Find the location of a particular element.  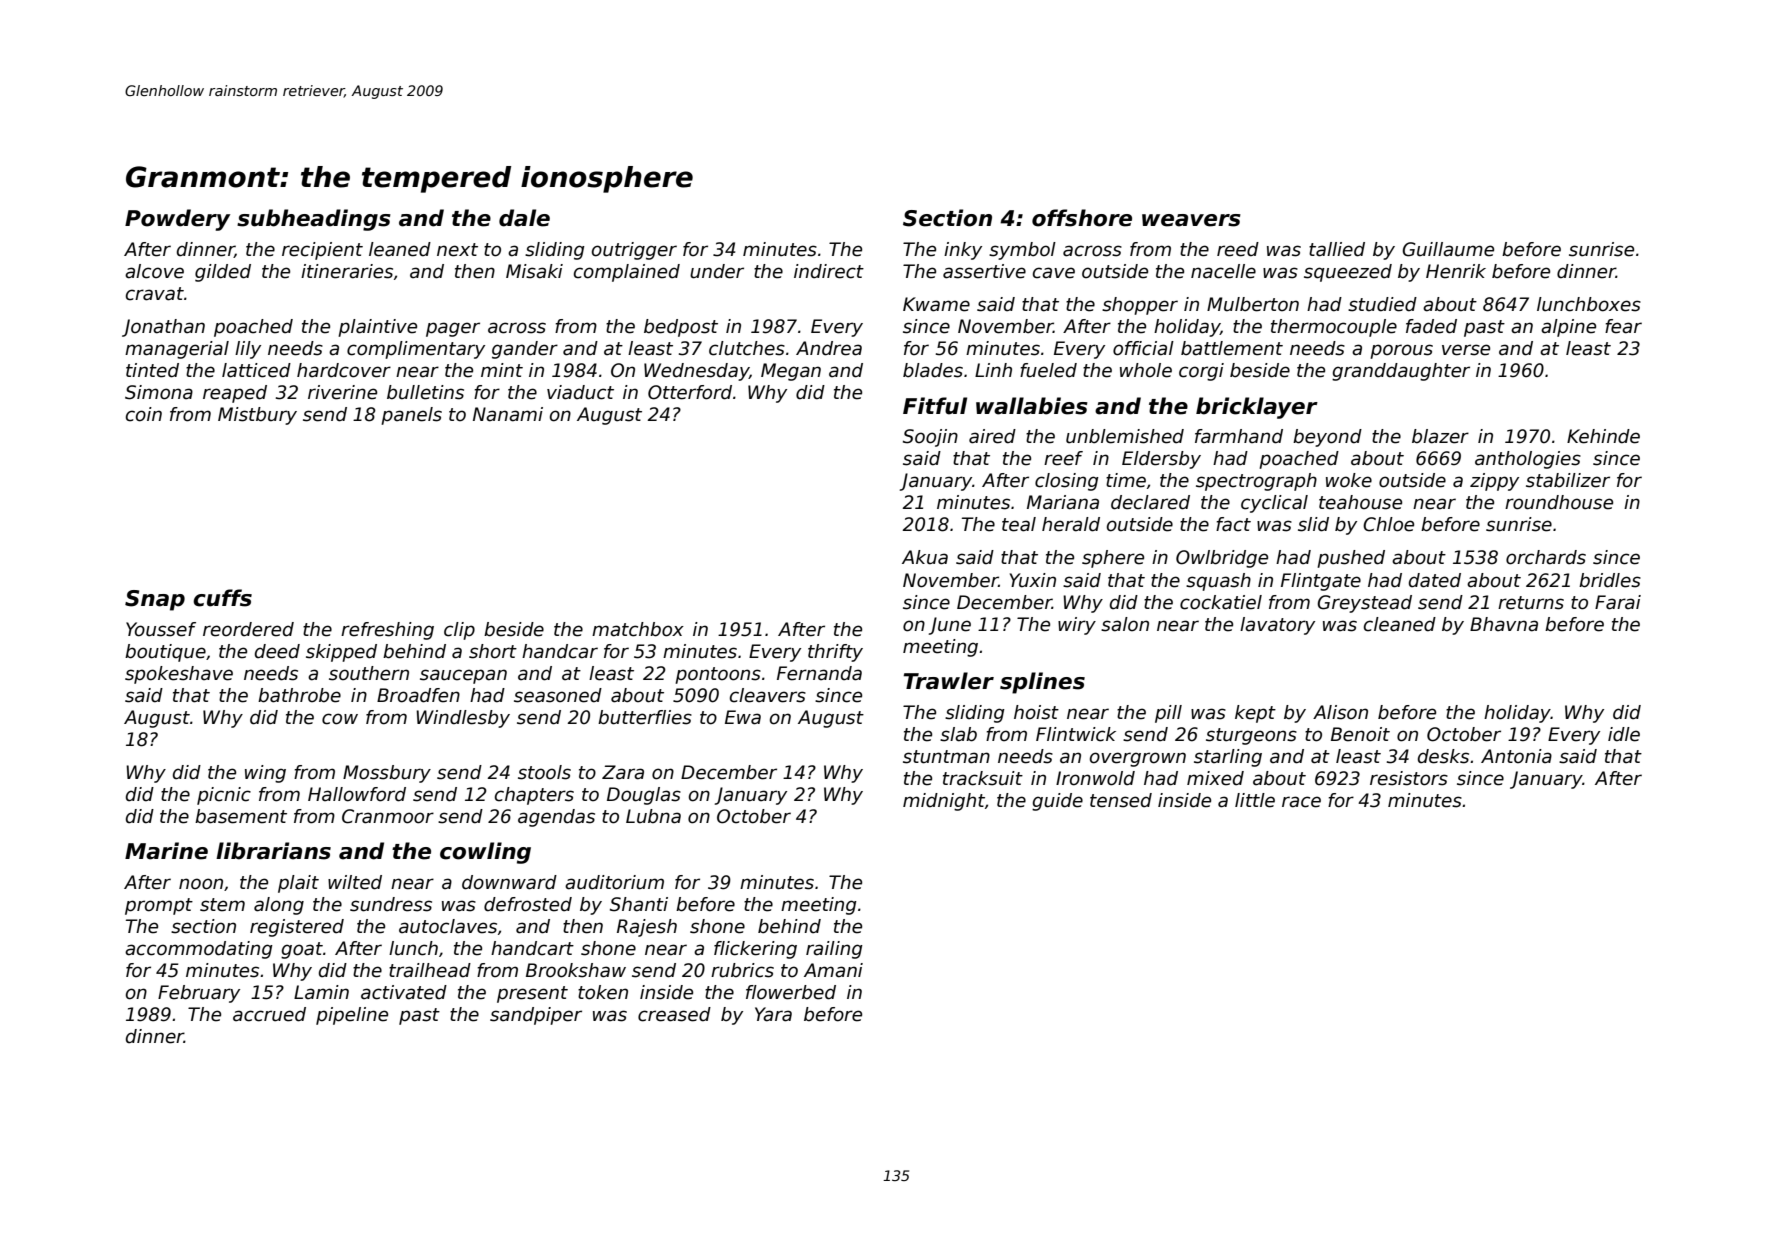

recipient is located at coordinates (322, 251).
